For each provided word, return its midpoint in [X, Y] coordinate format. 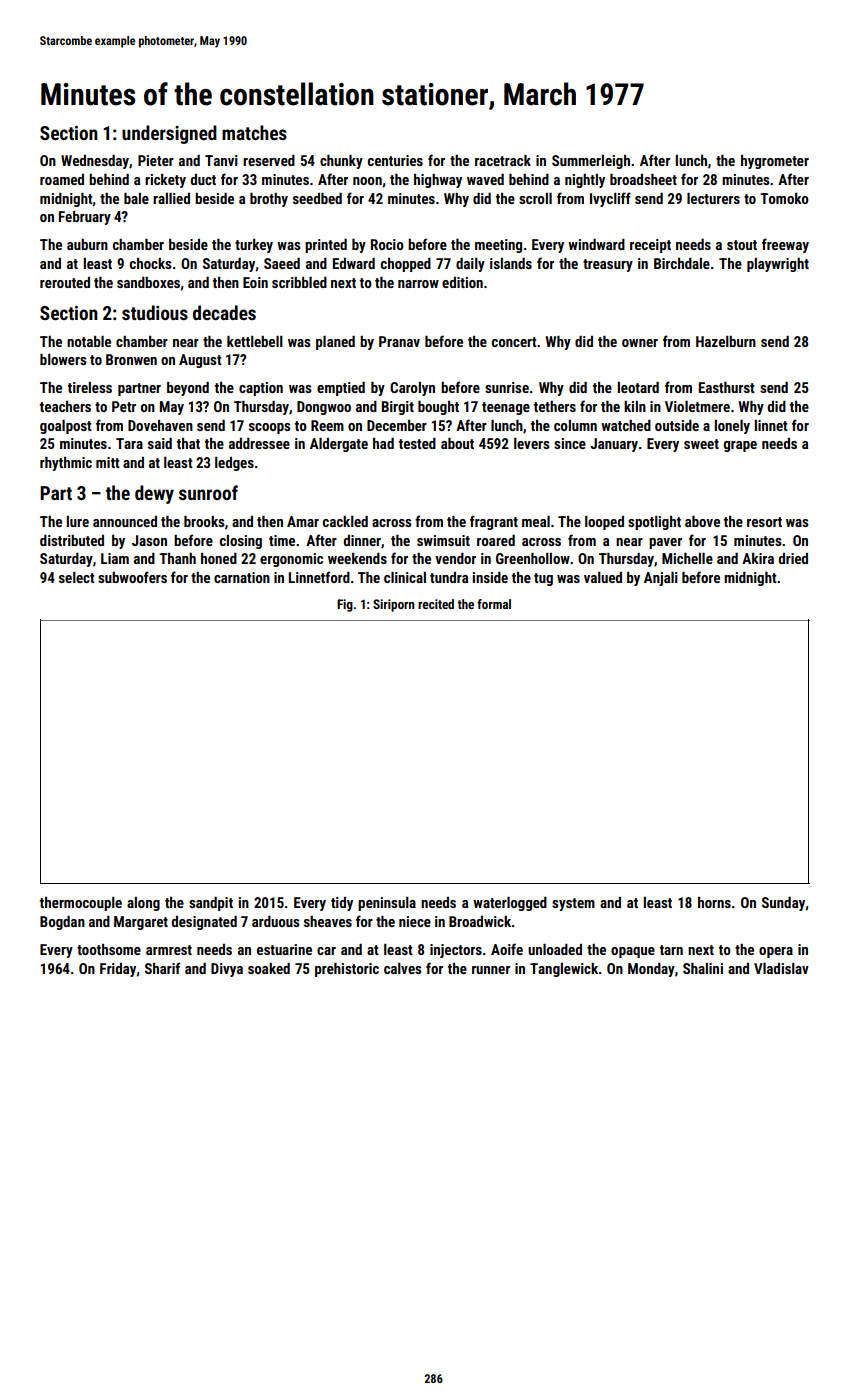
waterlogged [510, 904]
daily [470, 265]
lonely [732, 427]
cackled [345, 521]
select [77, 577]
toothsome [109, 949]
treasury [608, 265]
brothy [269, 200]
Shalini [703, 968]
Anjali [661, 579]
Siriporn [393, 605]
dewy [154, 494]
